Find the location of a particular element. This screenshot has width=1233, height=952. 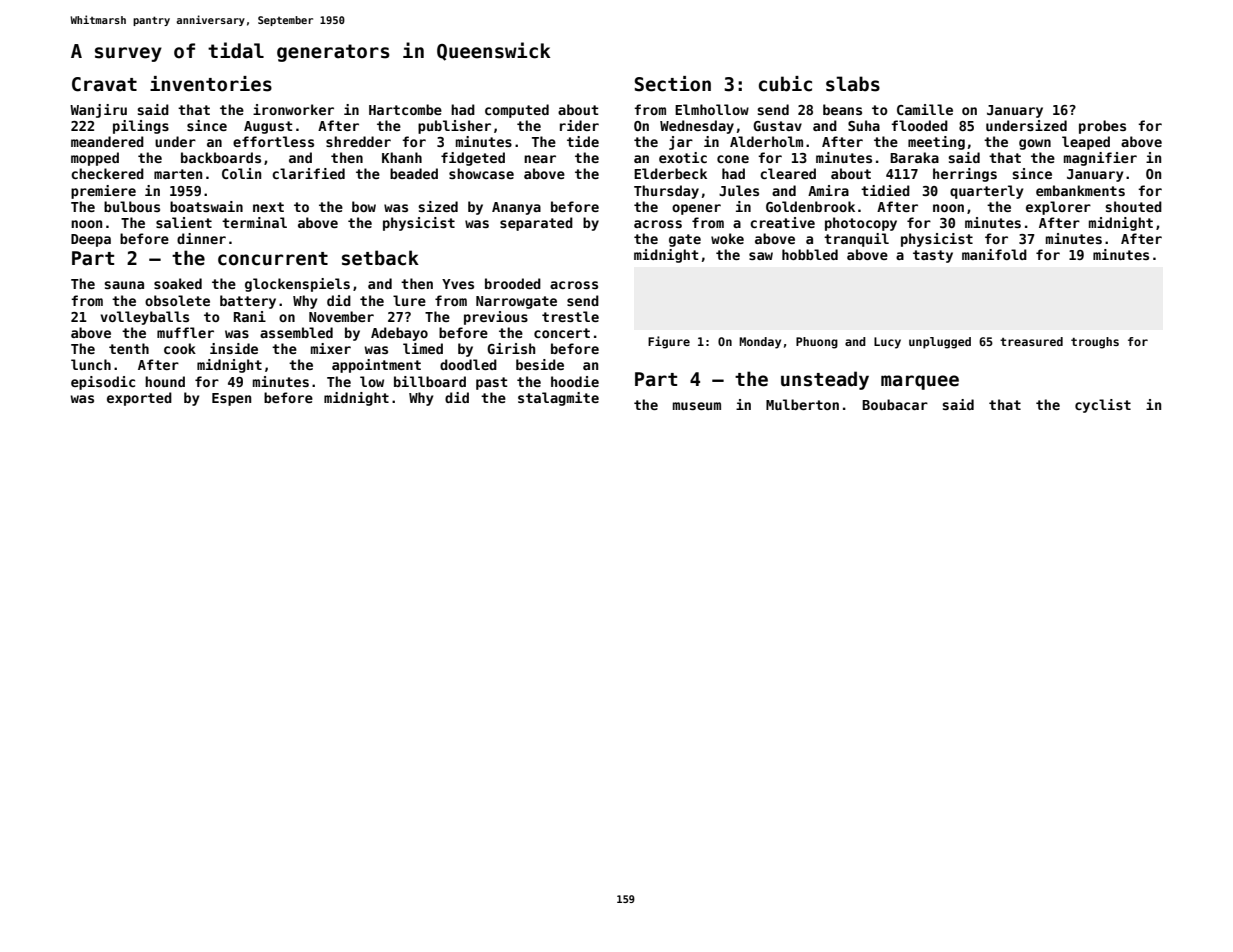

Boubacar is located at coordinates (895, 404).
